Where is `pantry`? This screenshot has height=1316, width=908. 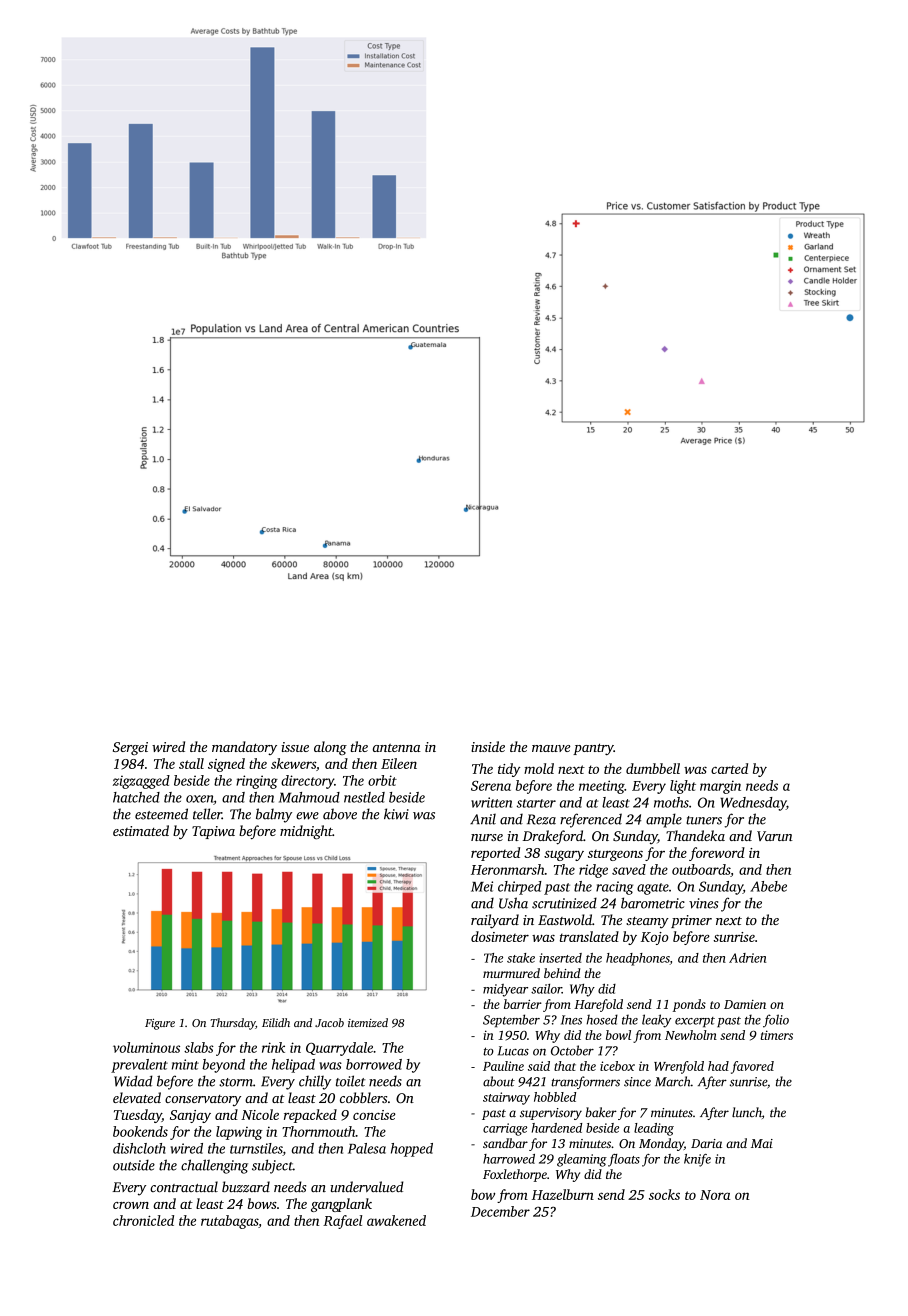 pantry is located at coordinates (593, 749).
